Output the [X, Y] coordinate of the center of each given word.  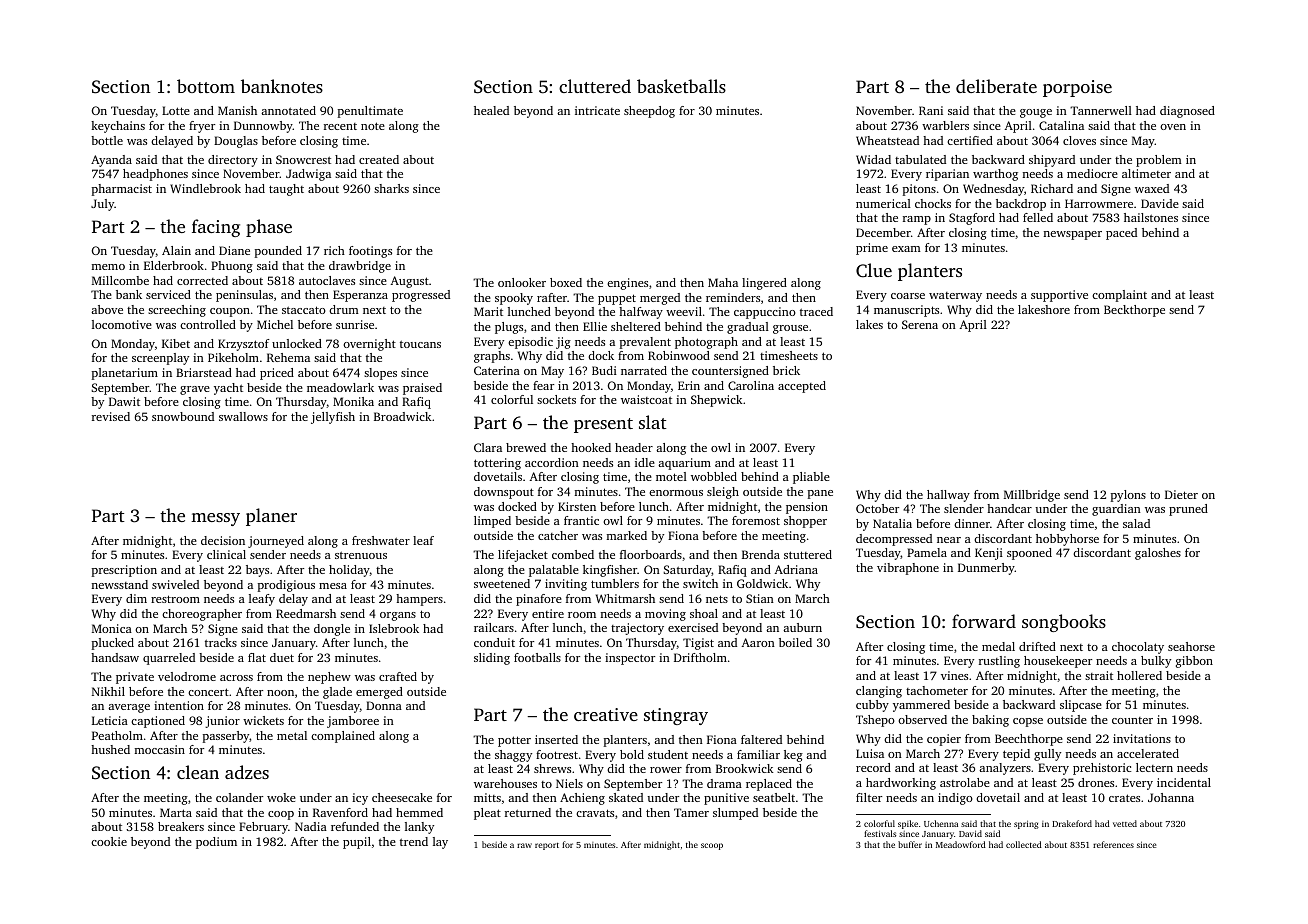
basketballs [681, 86]
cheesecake [402, 797]
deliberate [996, 86]
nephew [329, 678]
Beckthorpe [1134, 311]
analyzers [1005, 769]
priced [277, 374]
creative [606, 714]
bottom [206, 86]
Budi [604, 370]
